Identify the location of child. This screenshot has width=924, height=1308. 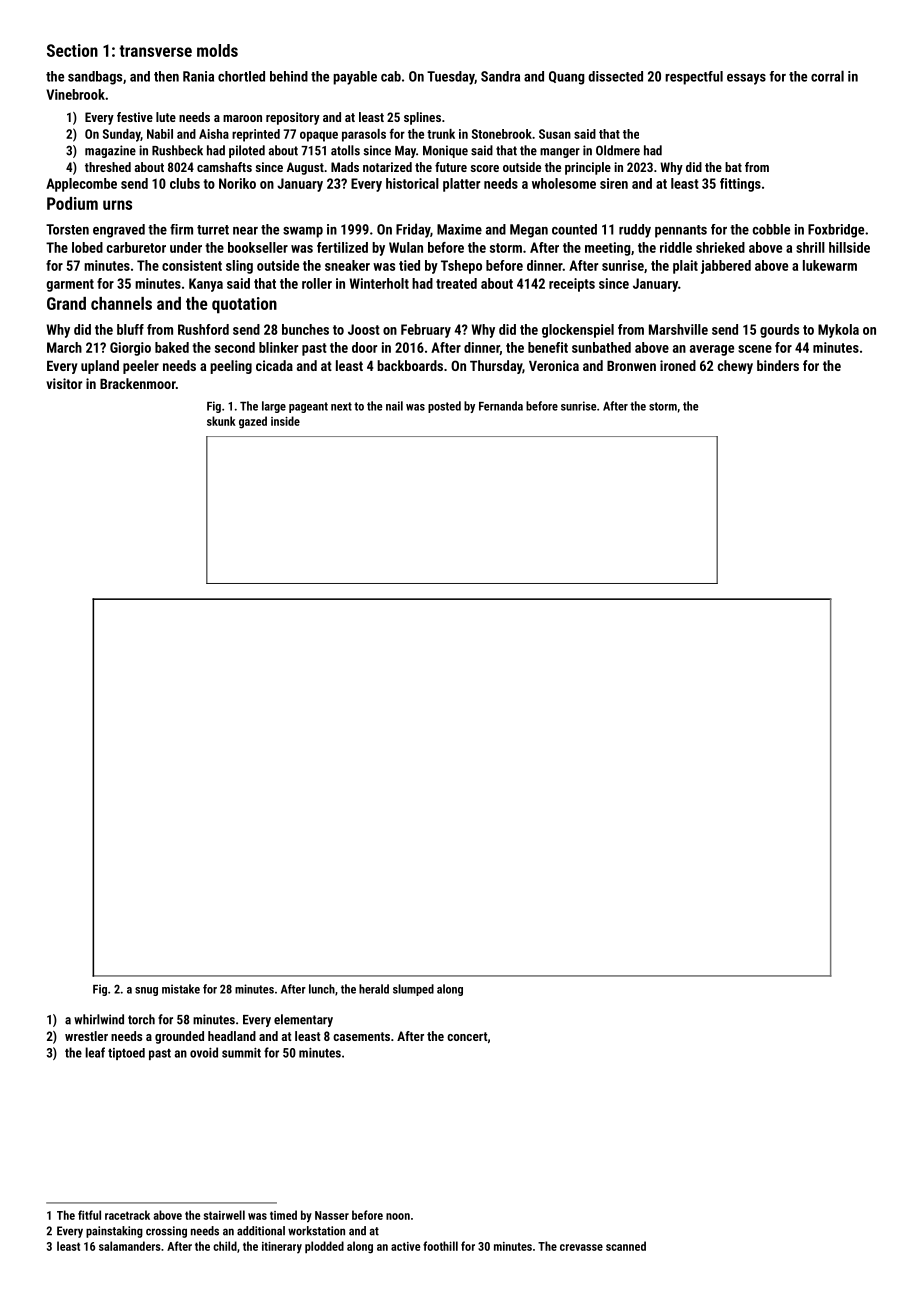
(225, 1246).
